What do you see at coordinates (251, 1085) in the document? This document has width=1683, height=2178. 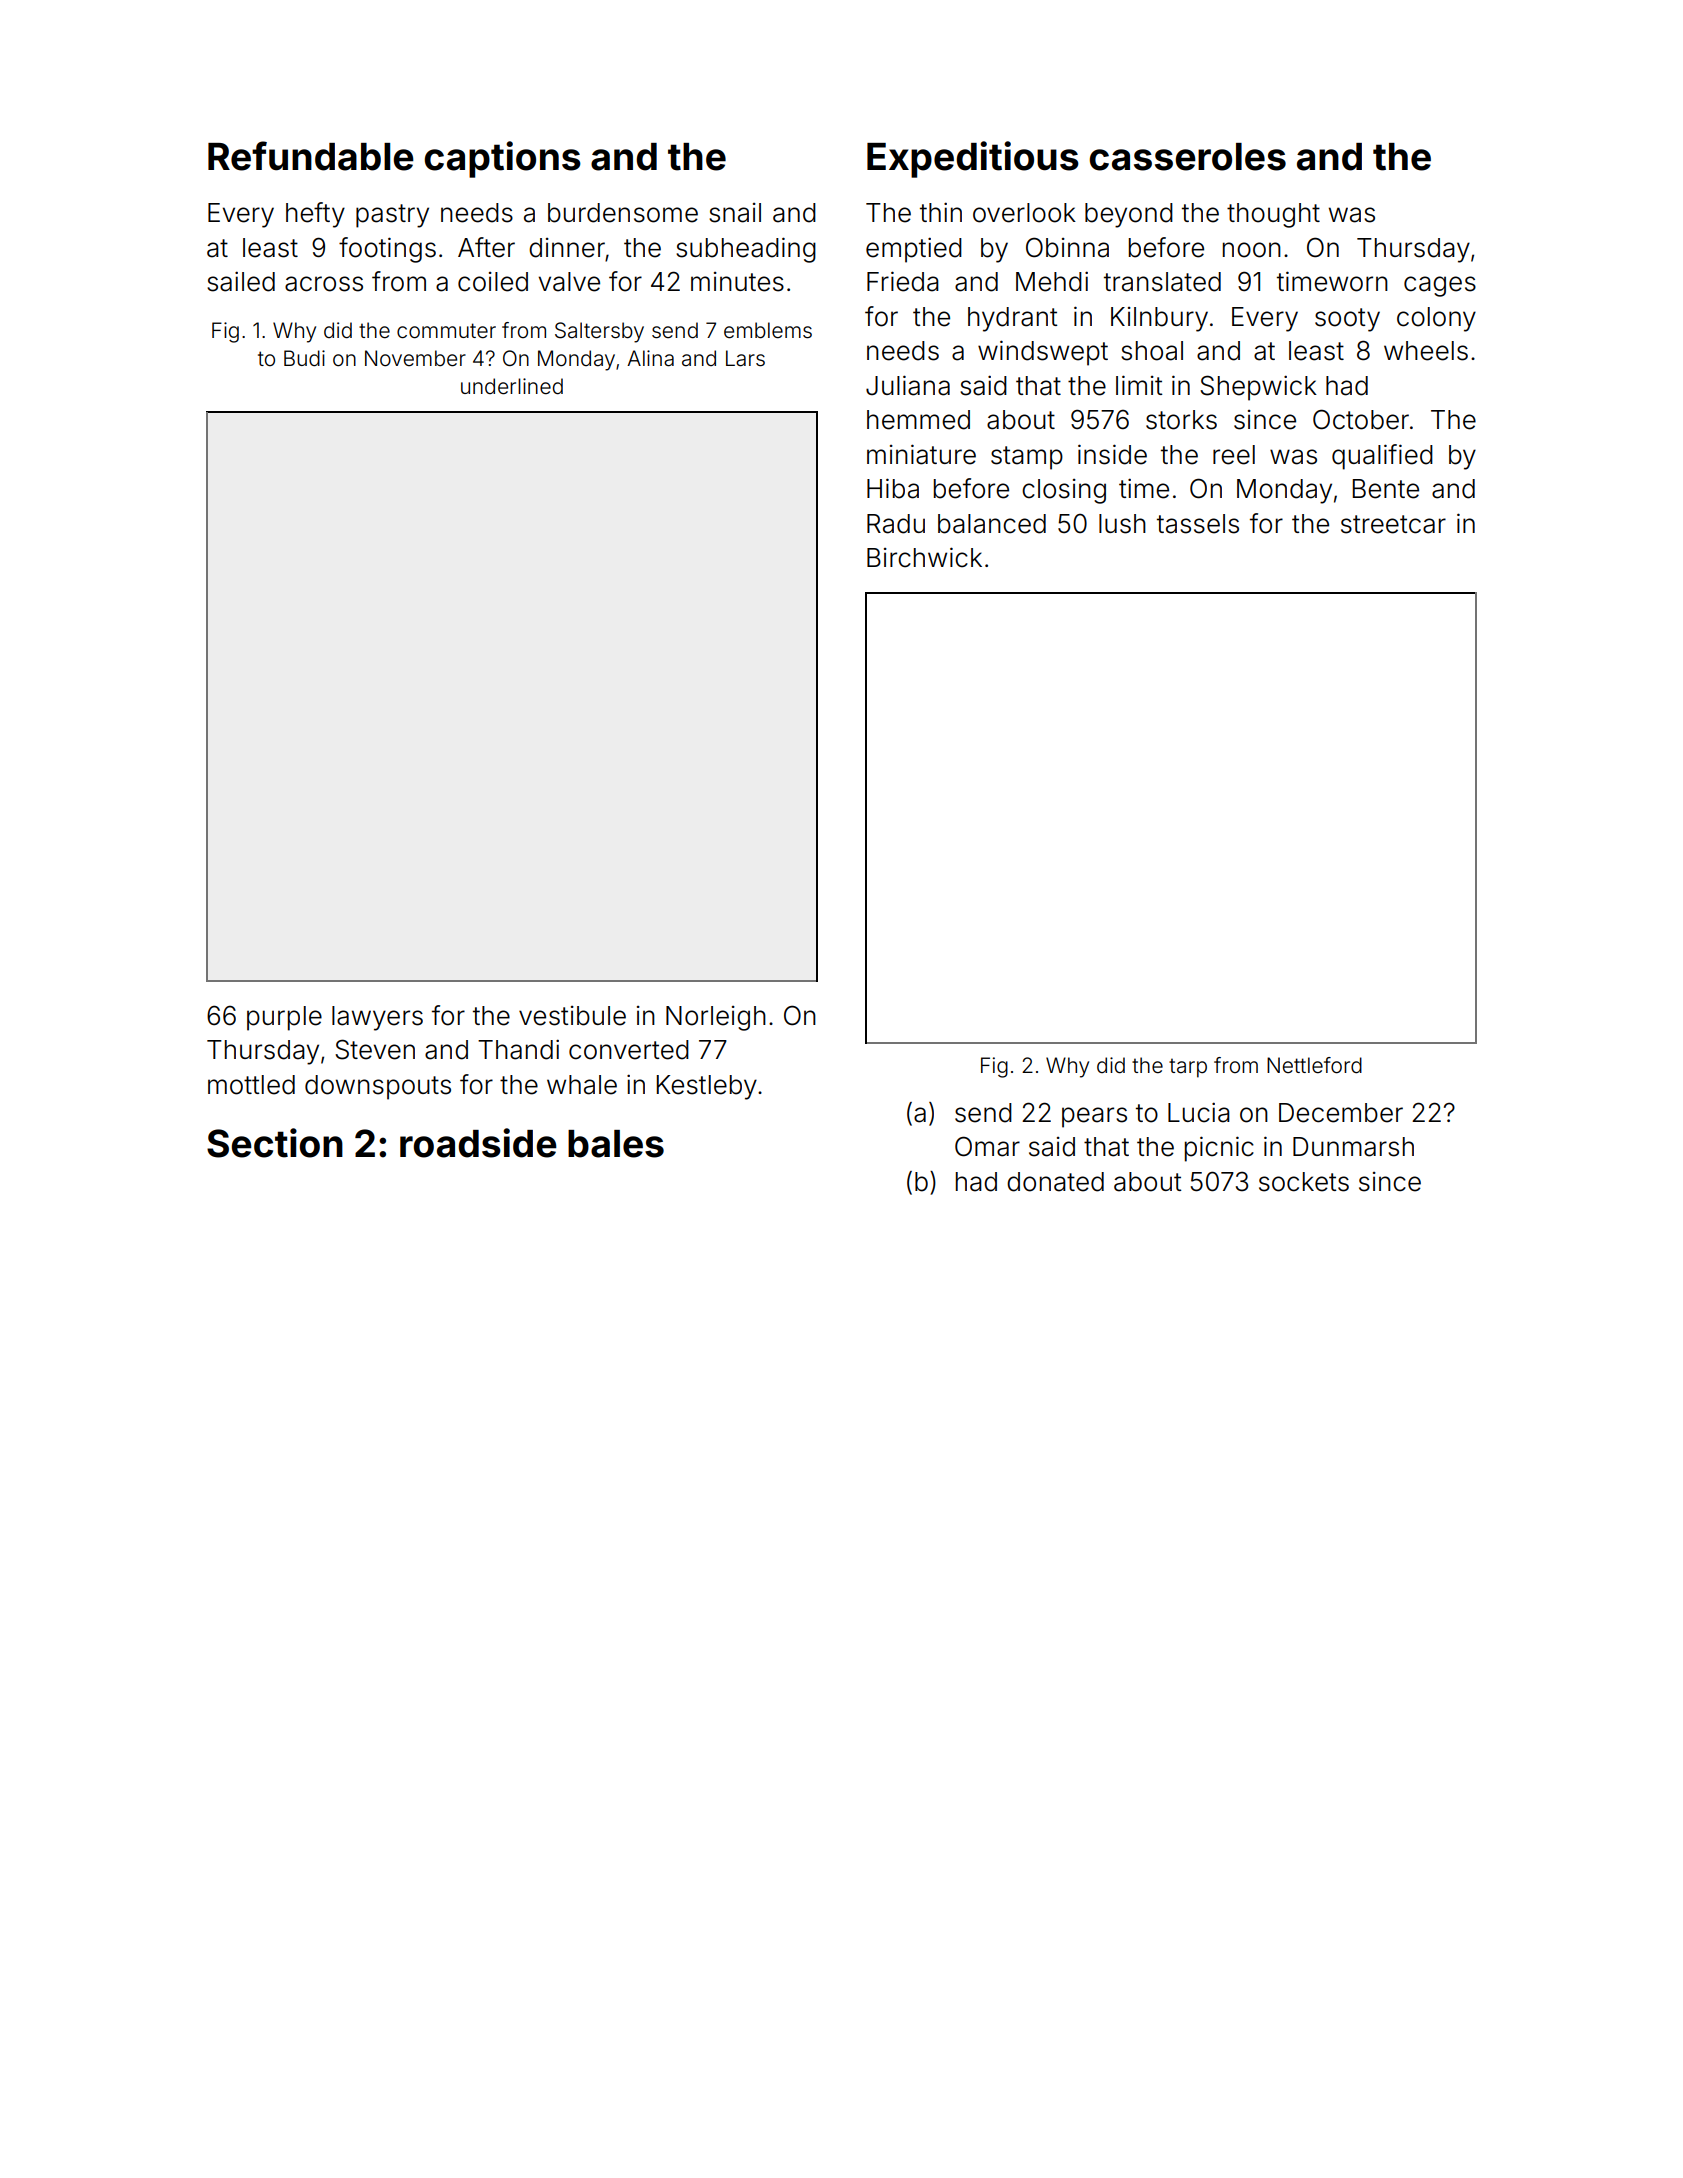 I see `mottled` at bounding box center [251, 1085].
